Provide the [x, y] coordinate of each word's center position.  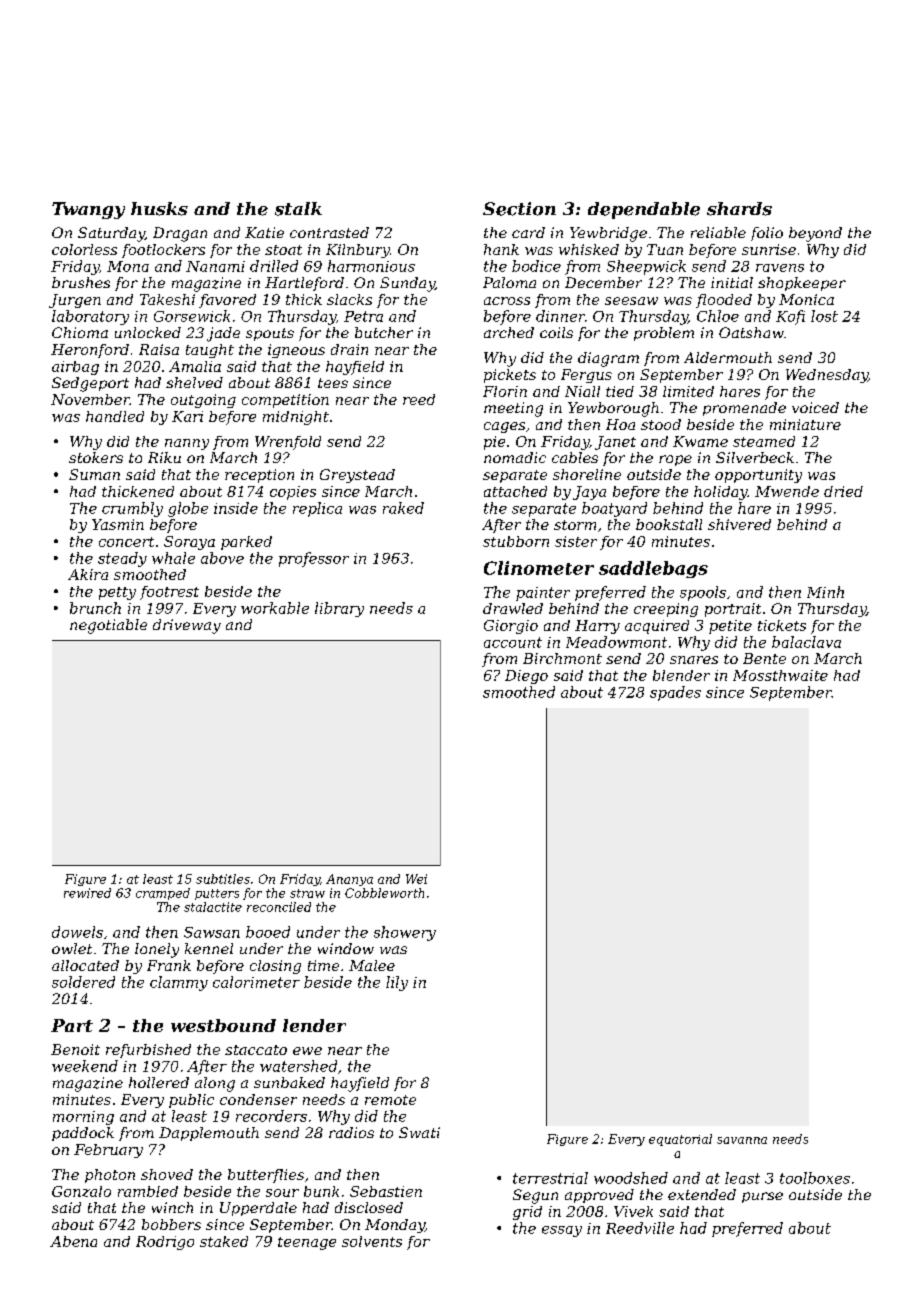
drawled [513, 608]
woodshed [631, 1178]
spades [675, 693]
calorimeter [256, 982]
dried [843, 491]
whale [173, 558]
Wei [416, 879]
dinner [560, 316]
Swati [419, 1132]
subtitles [223, 879]
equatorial [680, 1140]
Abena [73, 1241]
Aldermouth [728, 357]
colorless [84, 249]
